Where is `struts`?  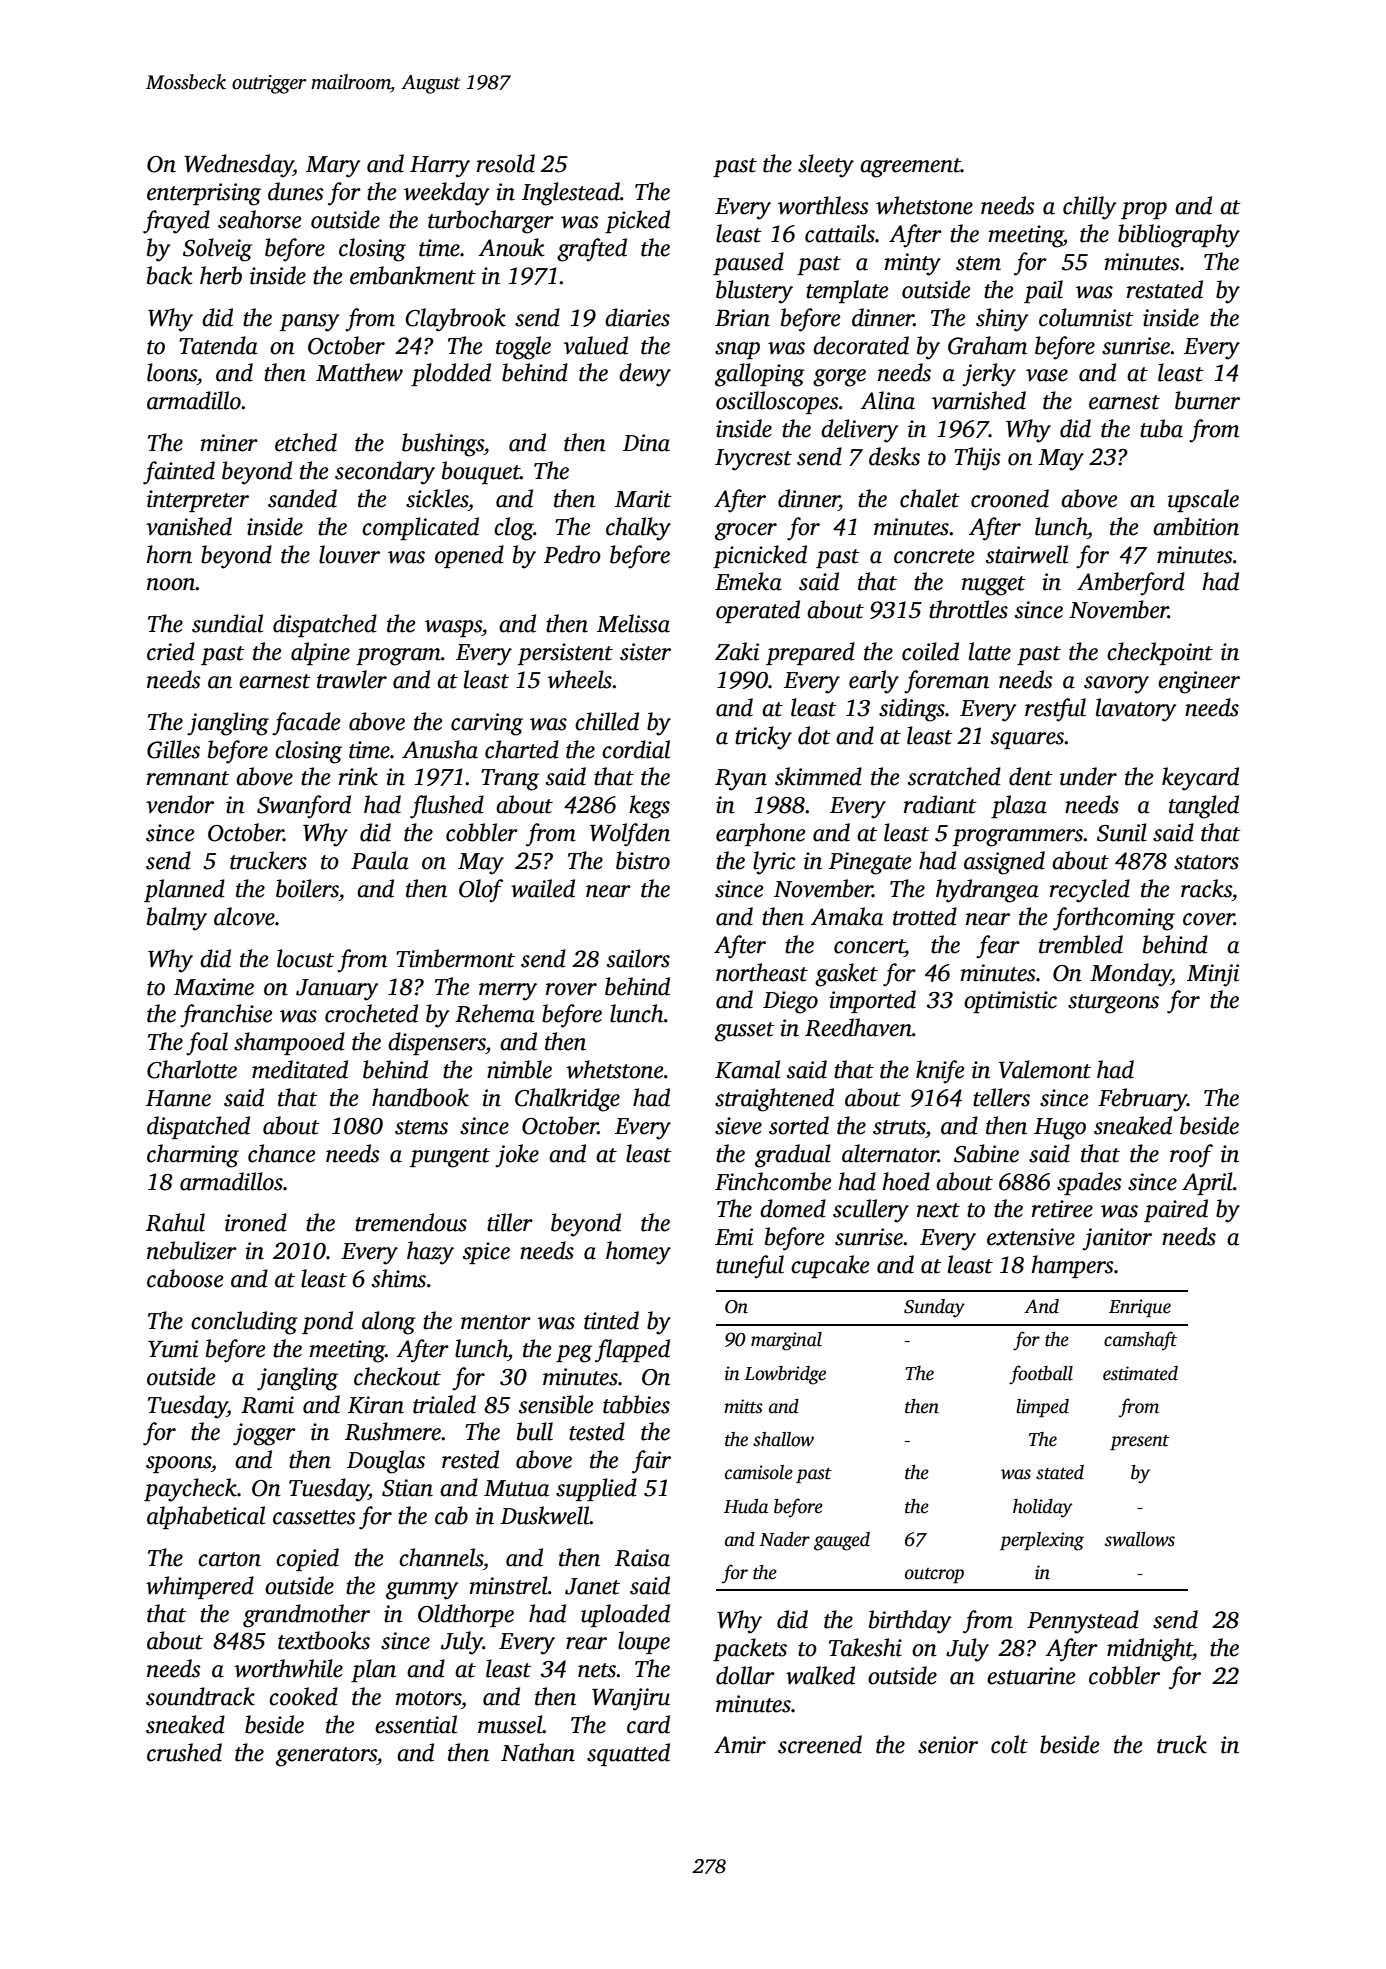 struts is located at coordinates (899, 1127).
